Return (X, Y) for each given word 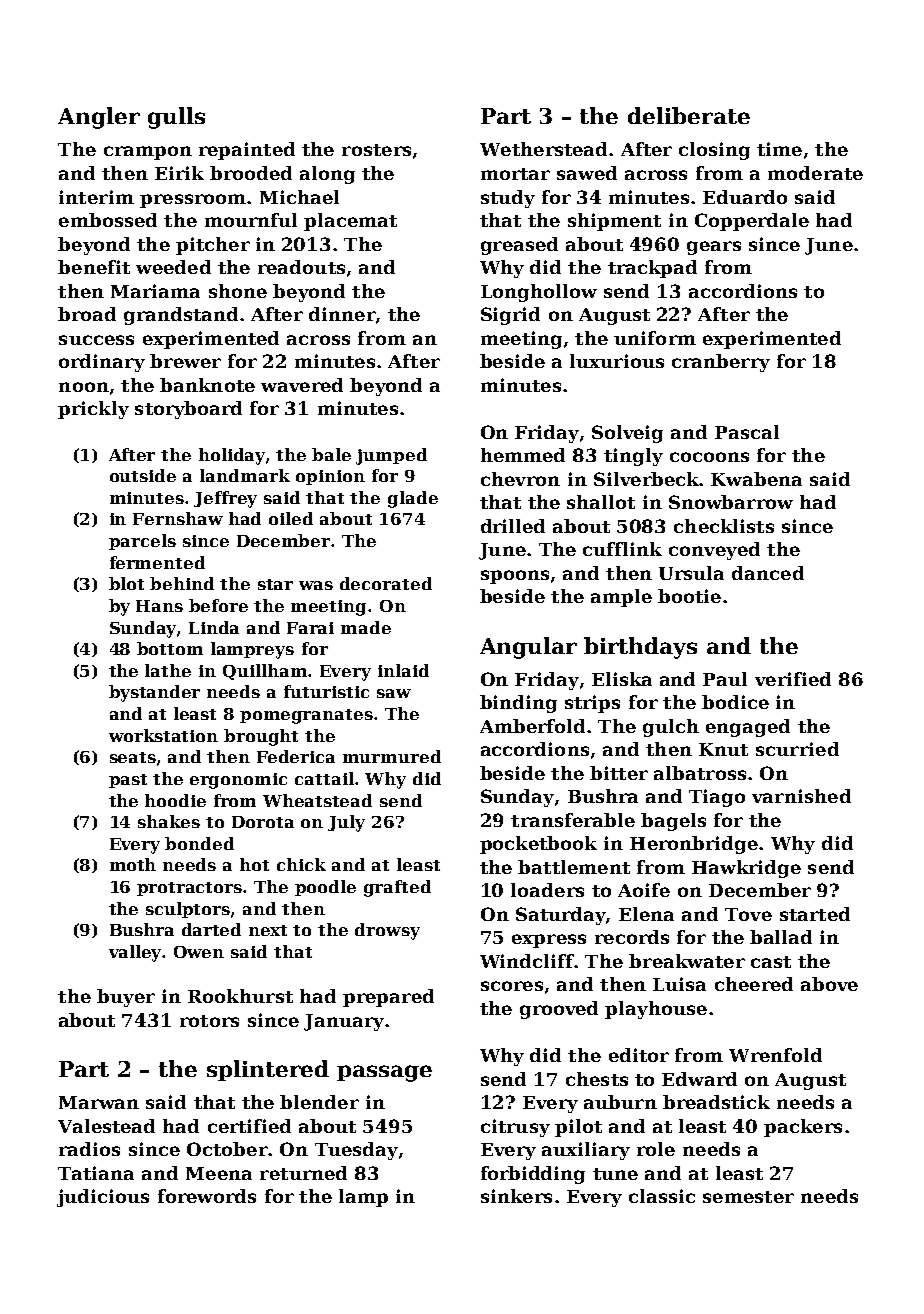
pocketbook (538, 845)
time (779, 149)
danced (768, 573)
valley (136, 953)
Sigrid (510, 316)
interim (96, 197)
